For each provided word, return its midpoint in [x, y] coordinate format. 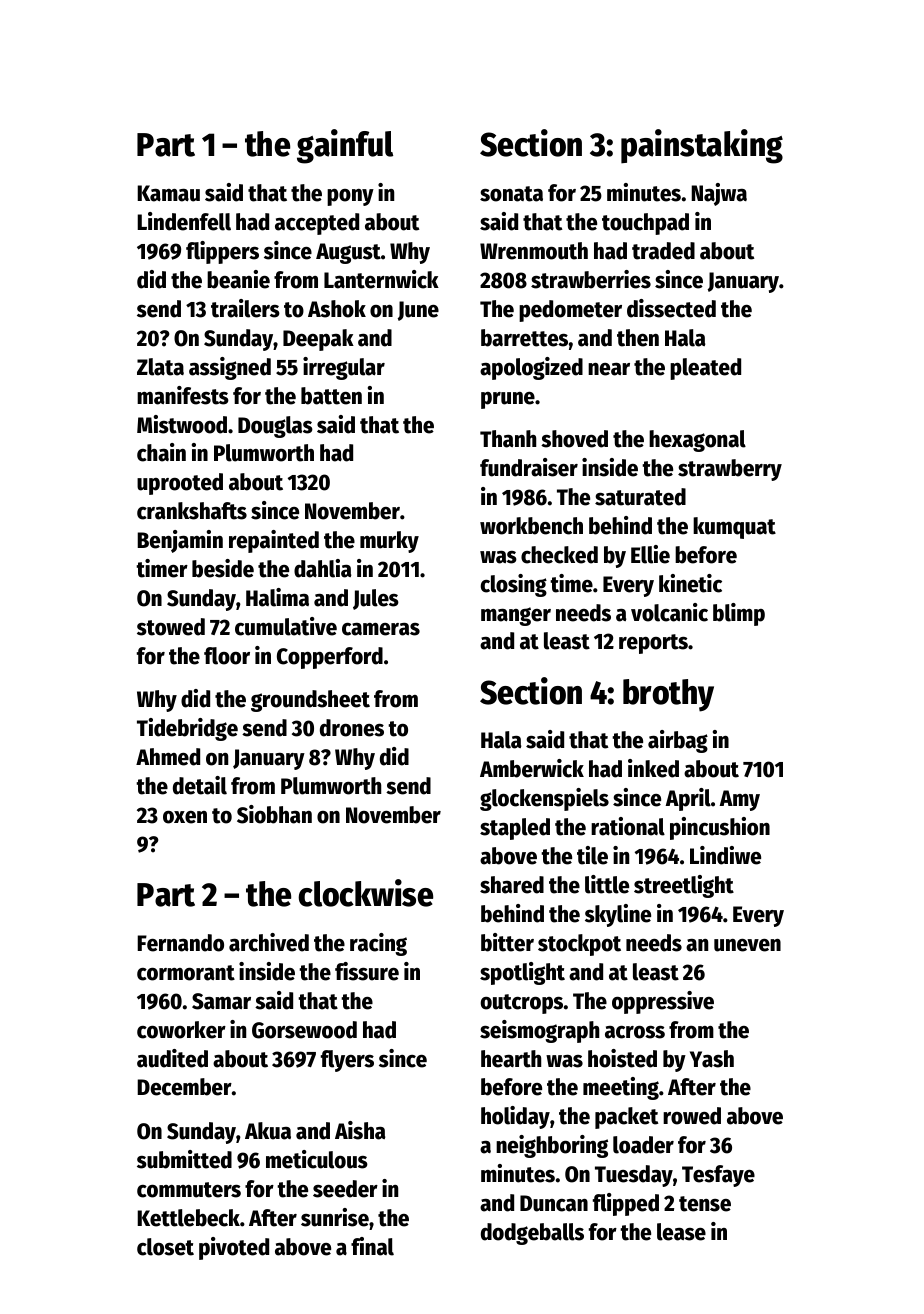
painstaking [702, 146]
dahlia [322, 568]
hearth [511, 1059]
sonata [511, 194]
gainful [345, 146]
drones [352, 728]
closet [165, 1247]
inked [653, 768]
